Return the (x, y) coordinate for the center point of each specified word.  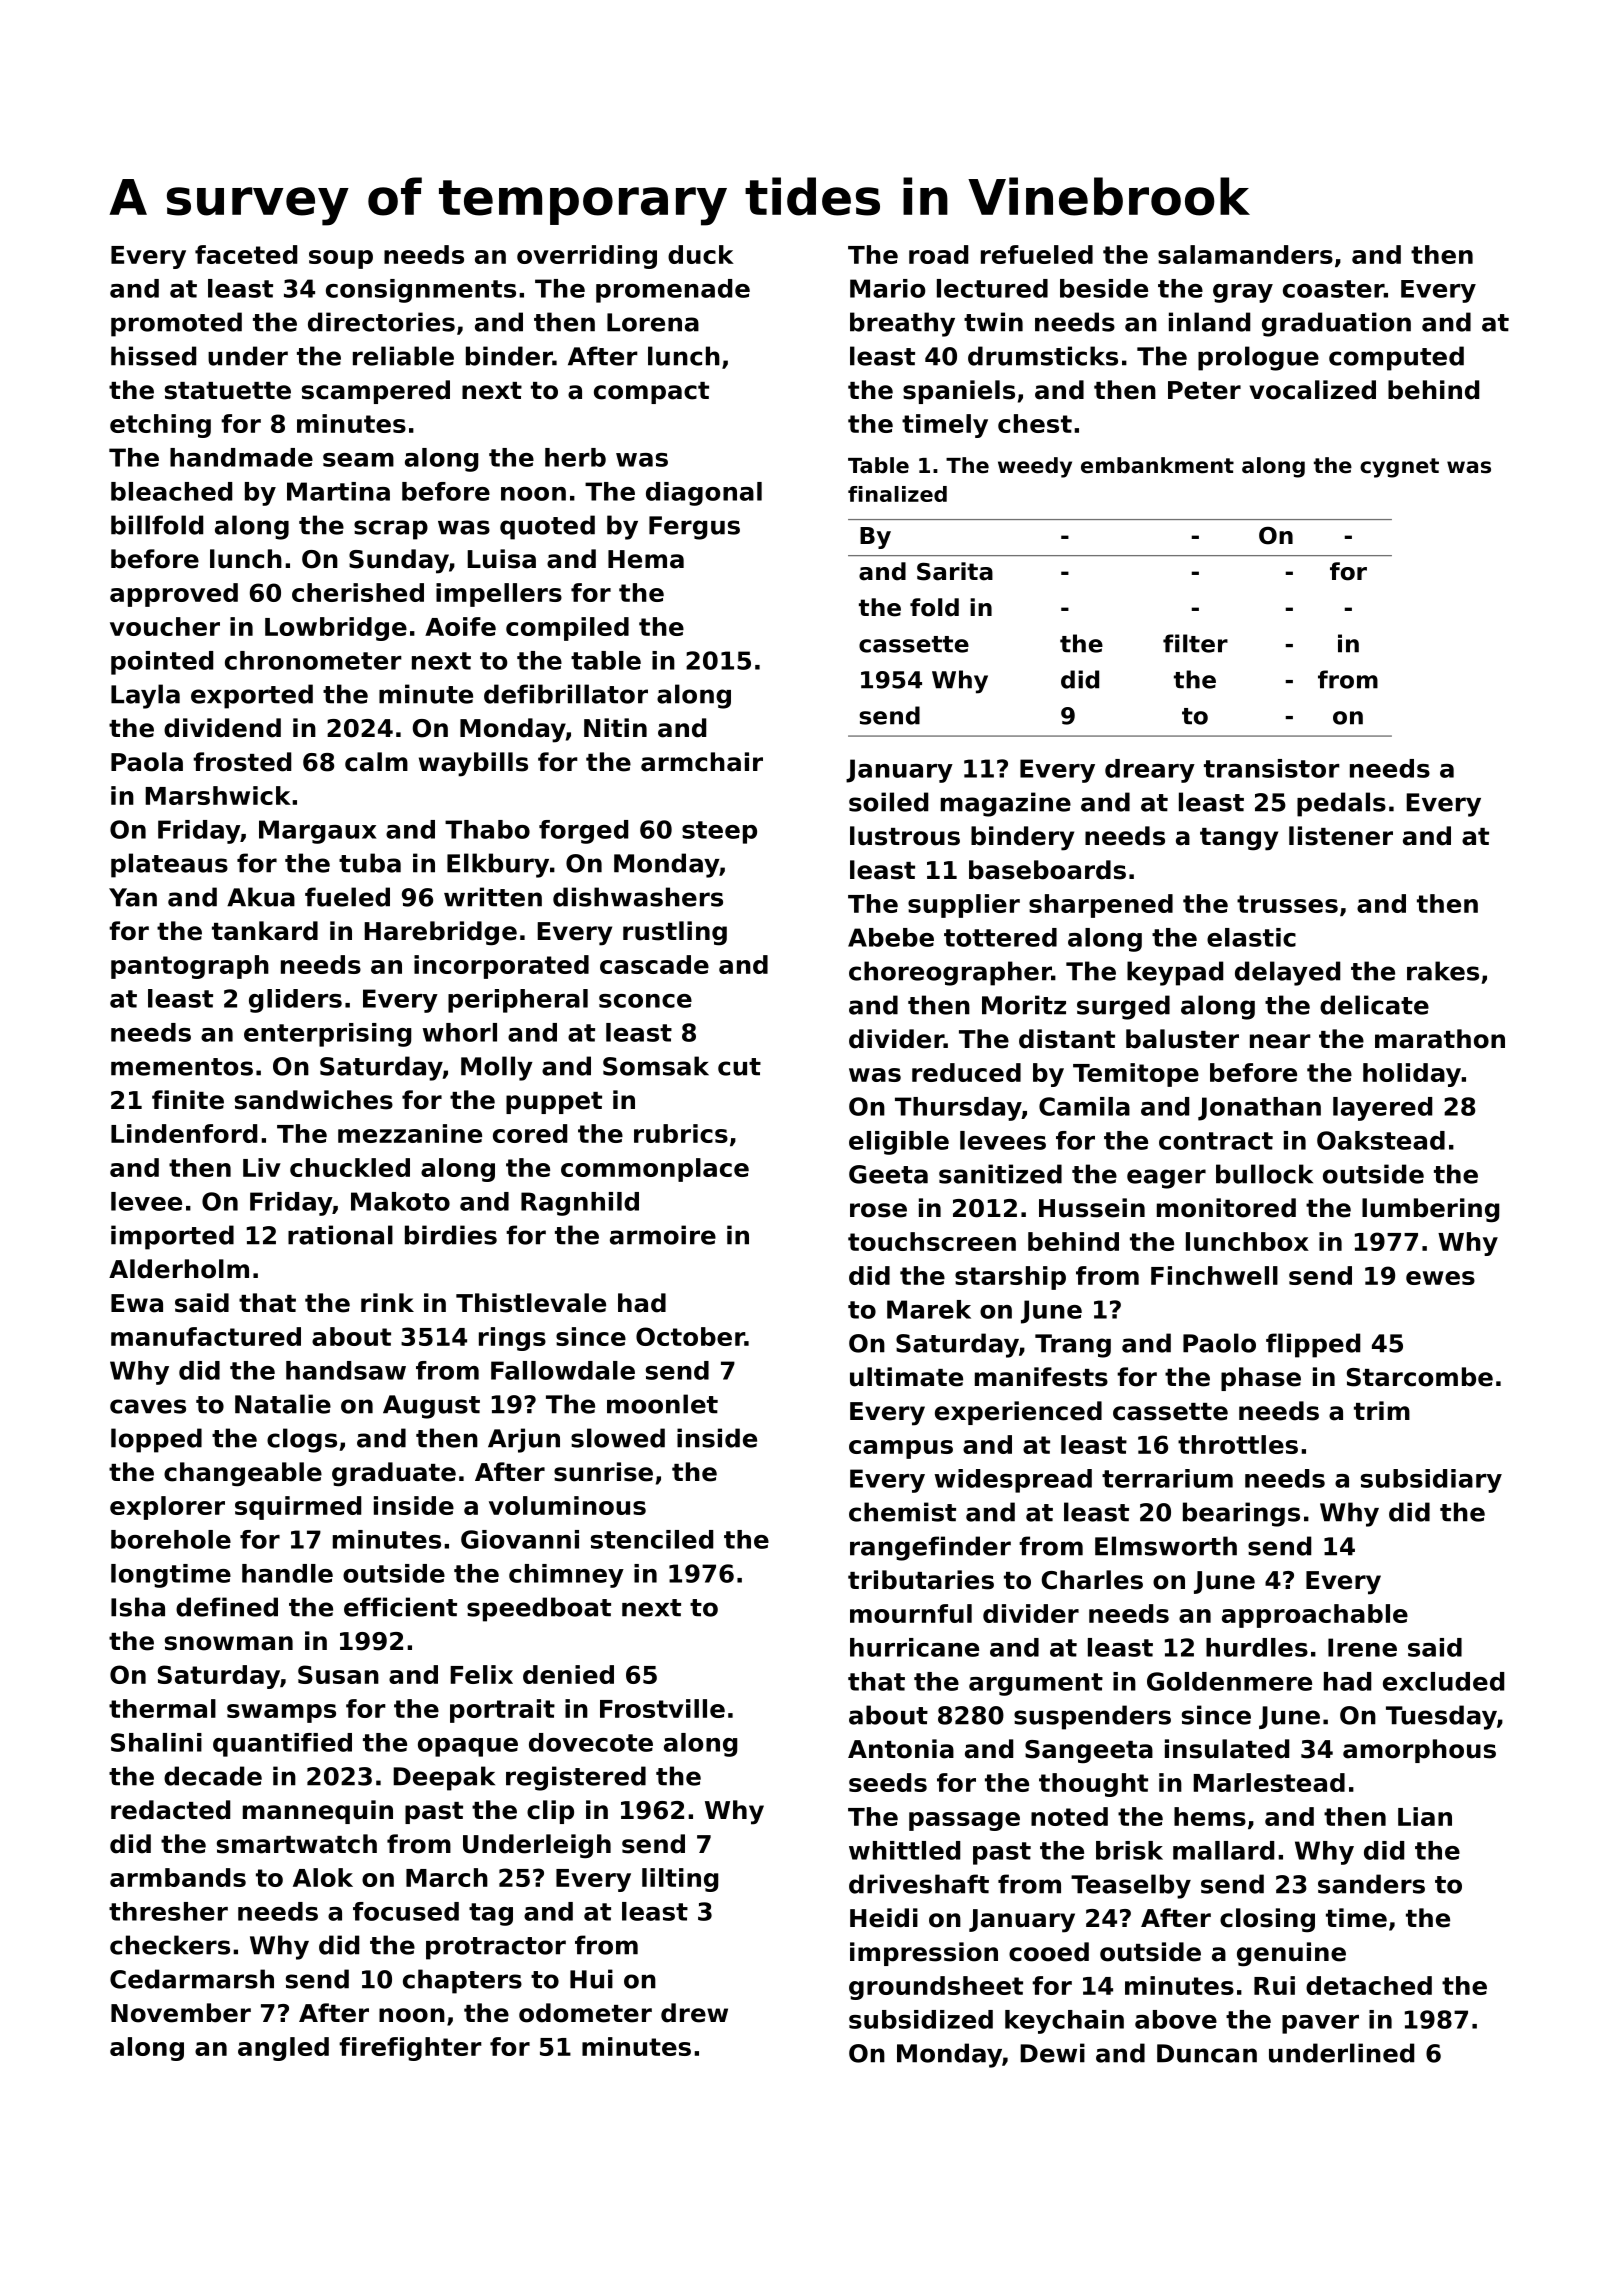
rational (340, 1235)
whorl (460, 1032)
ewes (1440, 1278)
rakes (1443, 971)
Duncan (1207, 2053)
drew (694, 2013)
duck (701, 254)
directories (381, 322)
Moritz (1024, 1005)
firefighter (410, 2049)
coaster (1333, 289)
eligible (899, 1143)
